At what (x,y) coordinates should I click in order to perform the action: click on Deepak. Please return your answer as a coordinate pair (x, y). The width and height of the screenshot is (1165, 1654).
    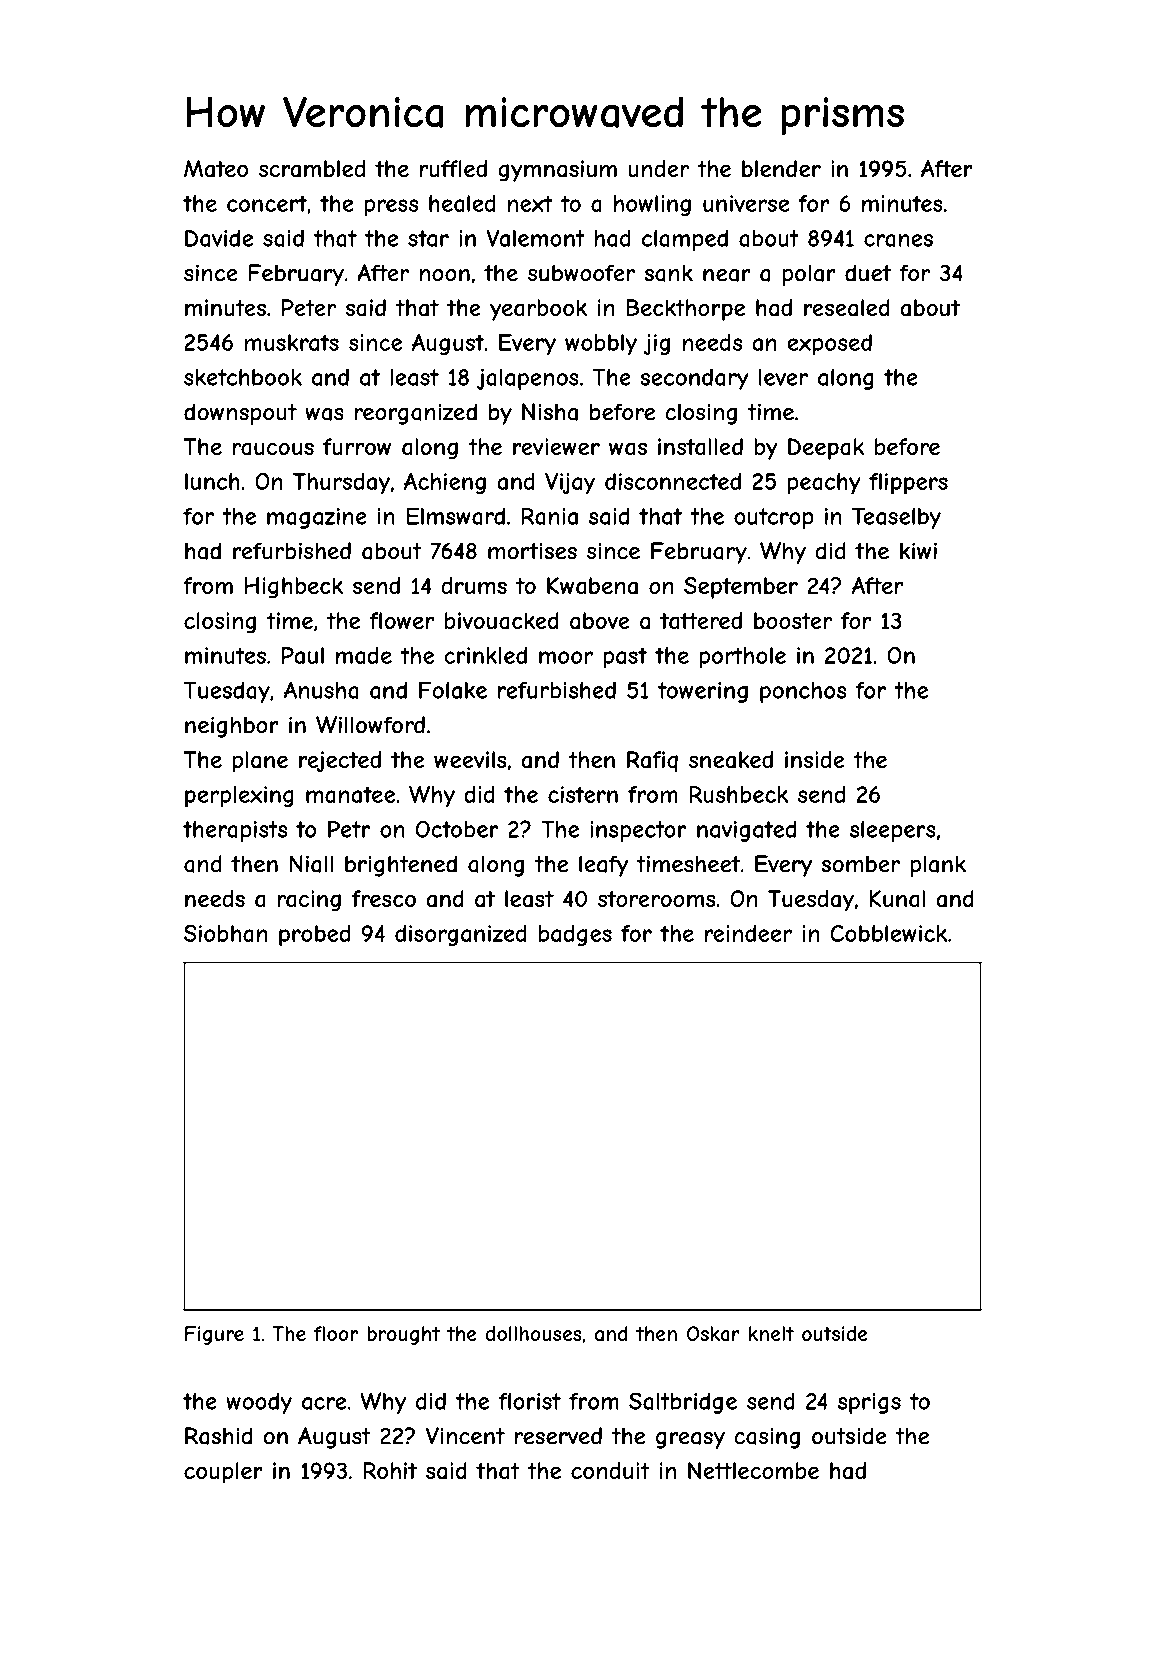
    Looking at the image, I should click on (826, 449).
